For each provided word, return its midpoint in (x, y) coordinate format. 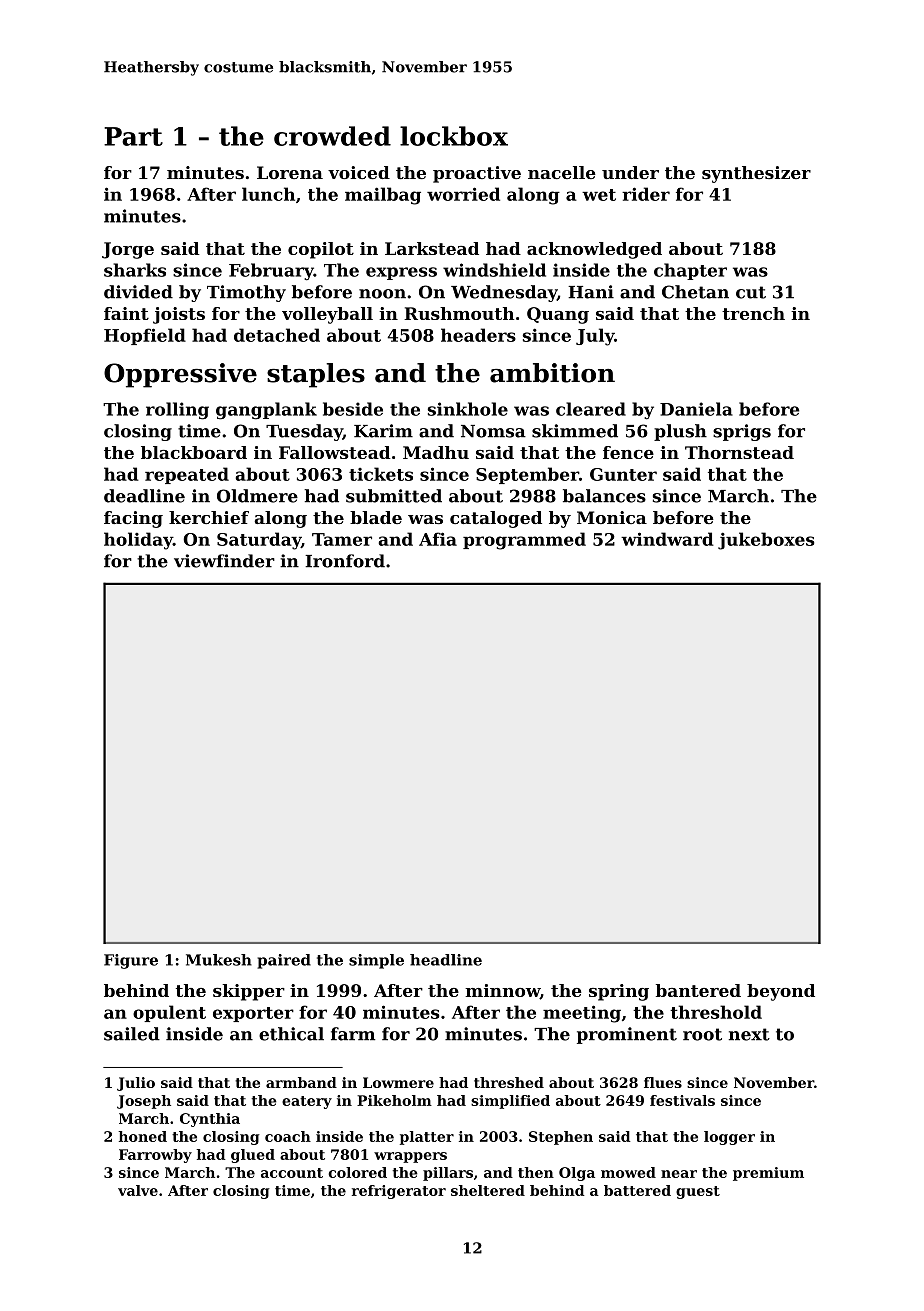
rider (646, 194)
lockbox (454, 136)
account (292, 1173)
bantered (698, 990)
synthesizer (756, 174)
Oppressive (180, 375)
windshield (494, 270)
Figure (131, 961)
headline (446, 960)
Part (133, 136)
